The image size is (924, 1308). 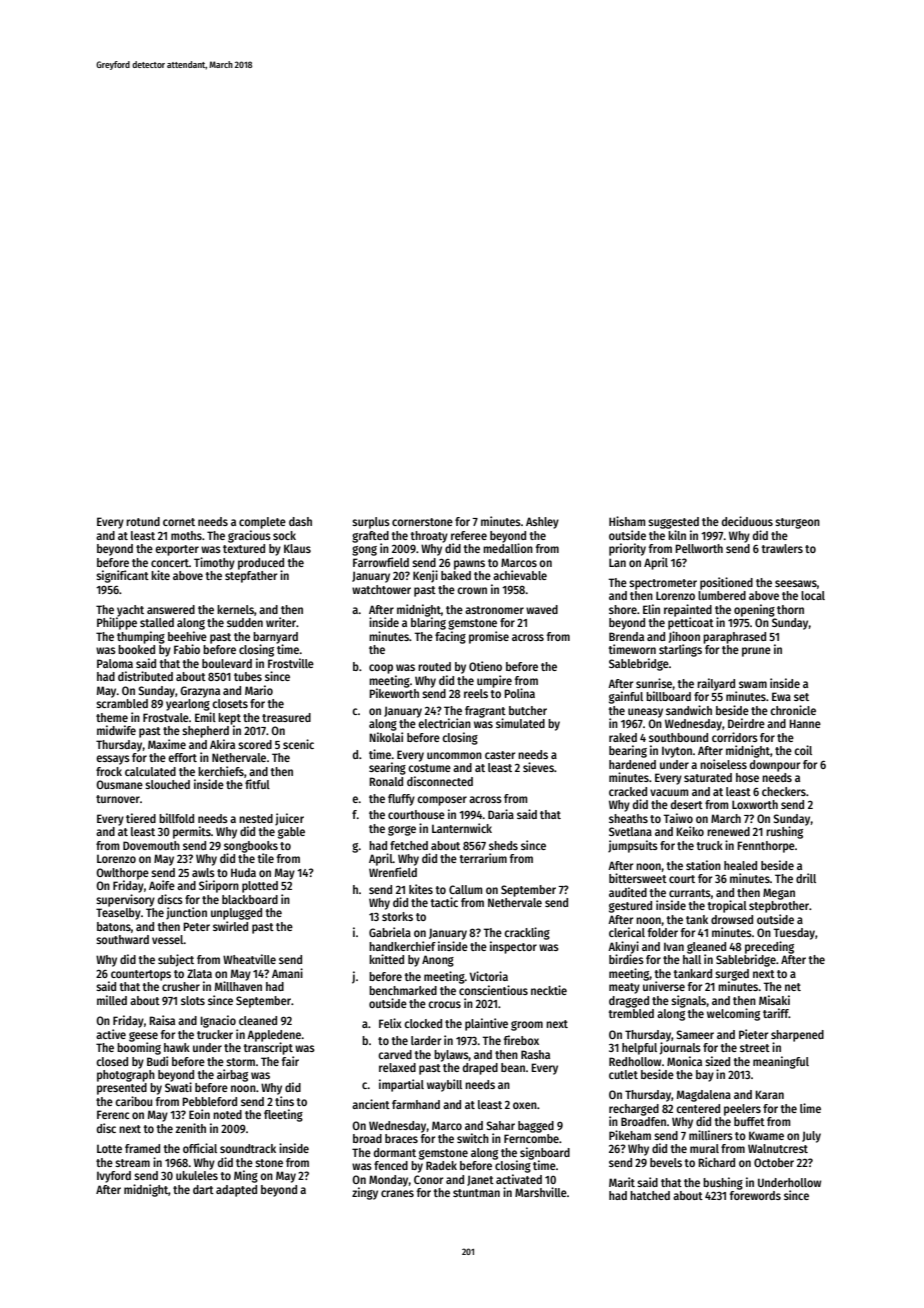 What do you see at coordinates (113, 760) in the screenshot?
I see `essays` at bounding box center [113, 760].
